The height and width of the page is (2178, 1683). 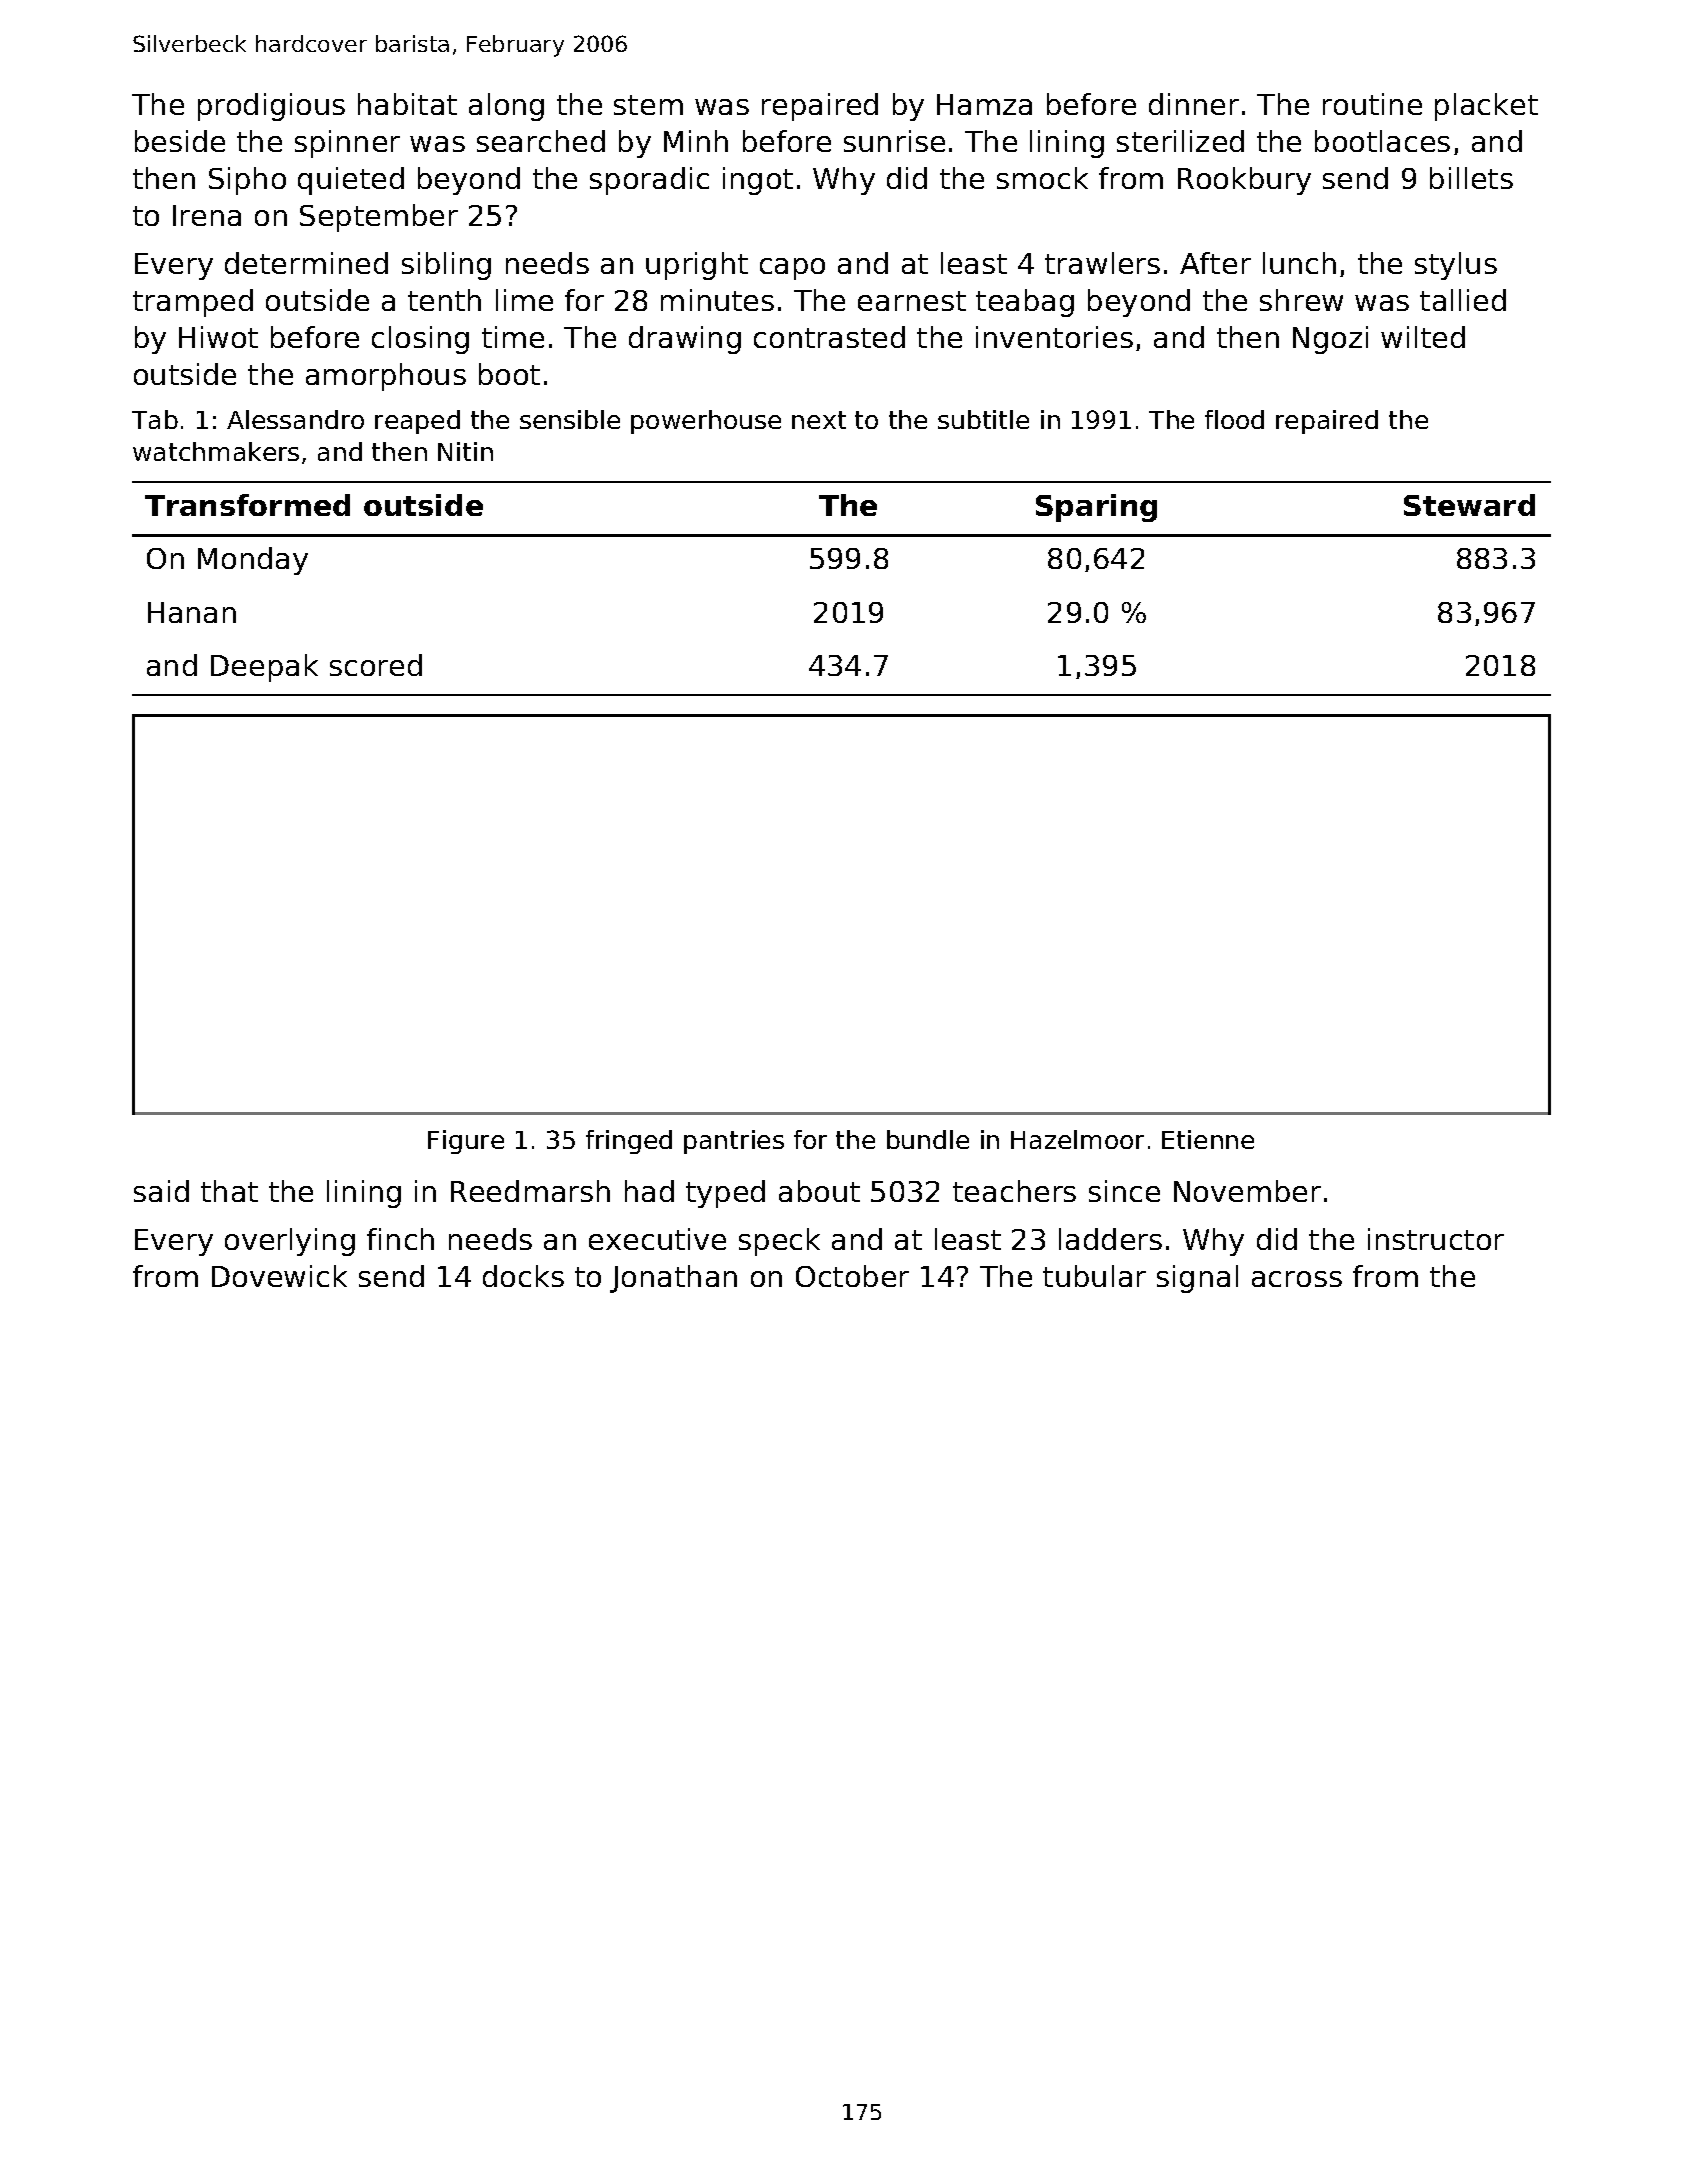 What do you see at coordinates (247, 505) in the page?
I see `Transformed` at bounding box center [247, 505].
